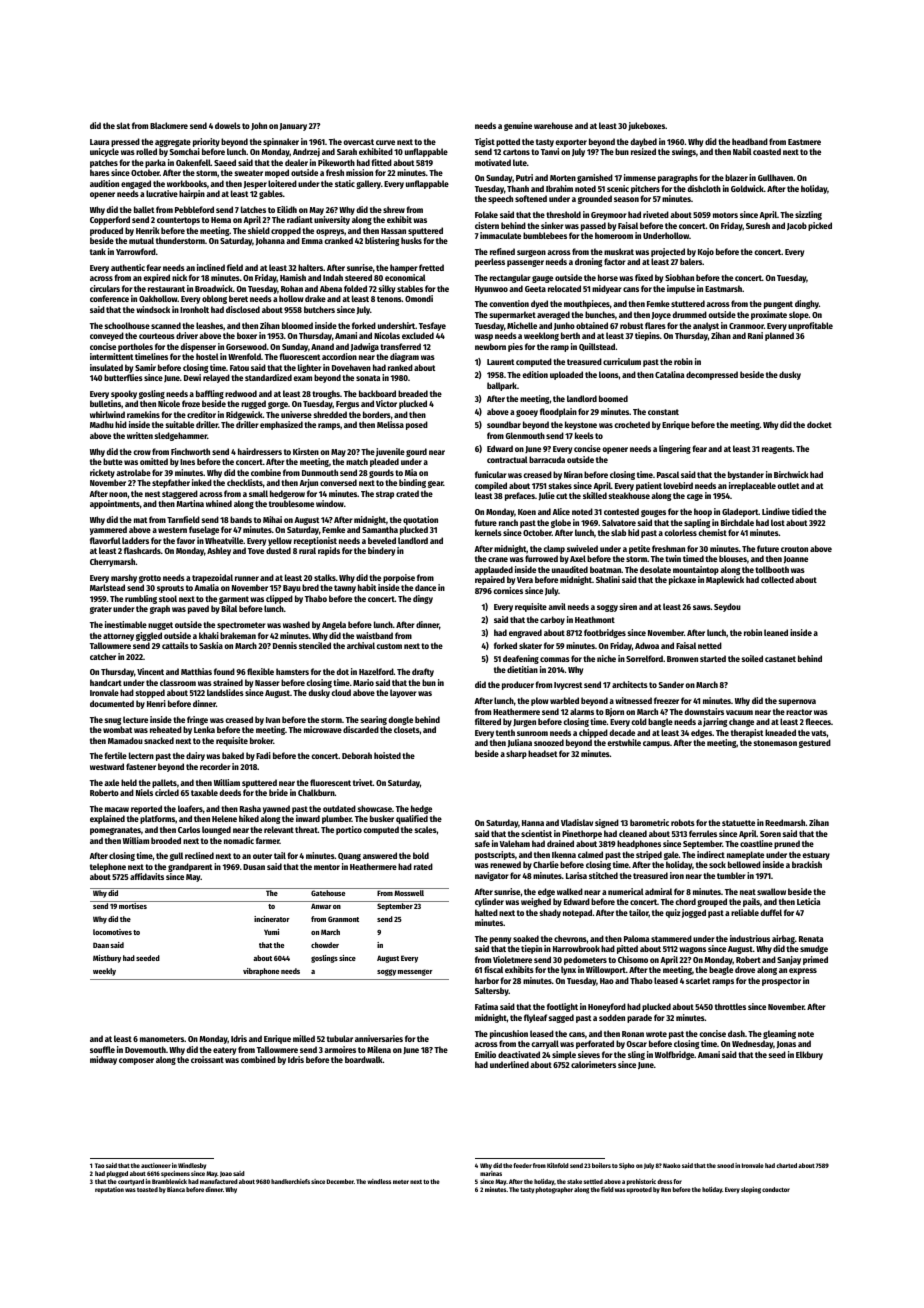  What do you see at coordinates (491, 1173) in the screenshot?
I see `marinas` at bounding box center [491, 1173].
